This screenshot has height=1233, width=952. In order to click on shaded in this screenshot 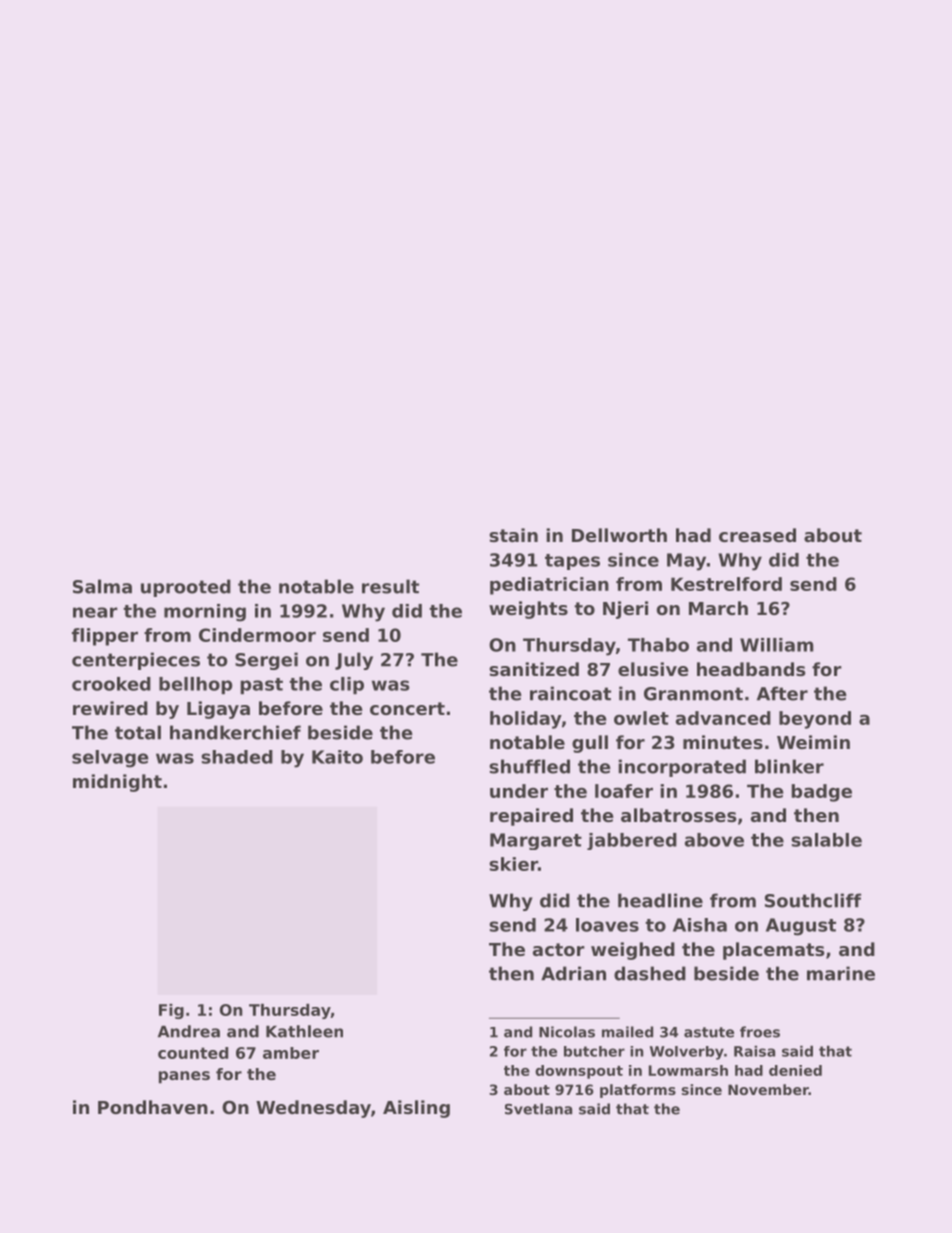, I will do `click(237, 757)`.
